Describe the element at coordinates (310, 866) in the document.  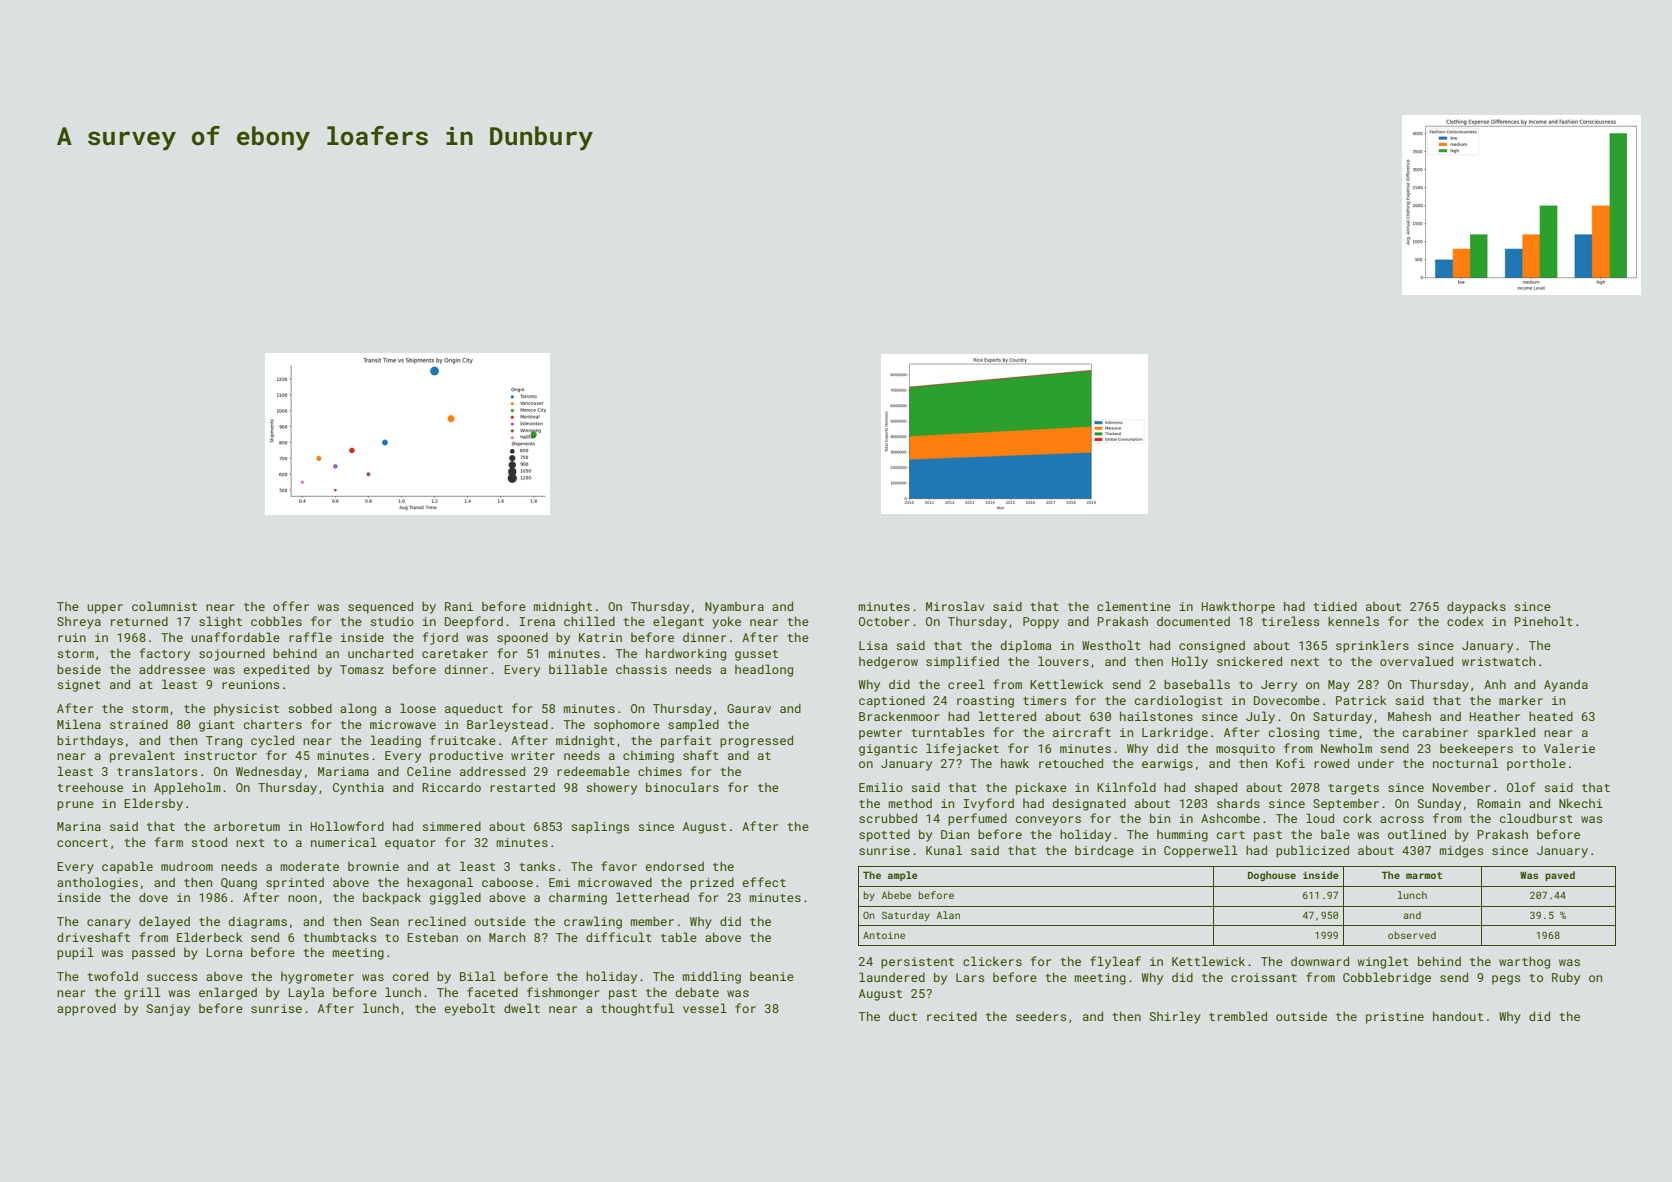
I see `moderate` at that location.
